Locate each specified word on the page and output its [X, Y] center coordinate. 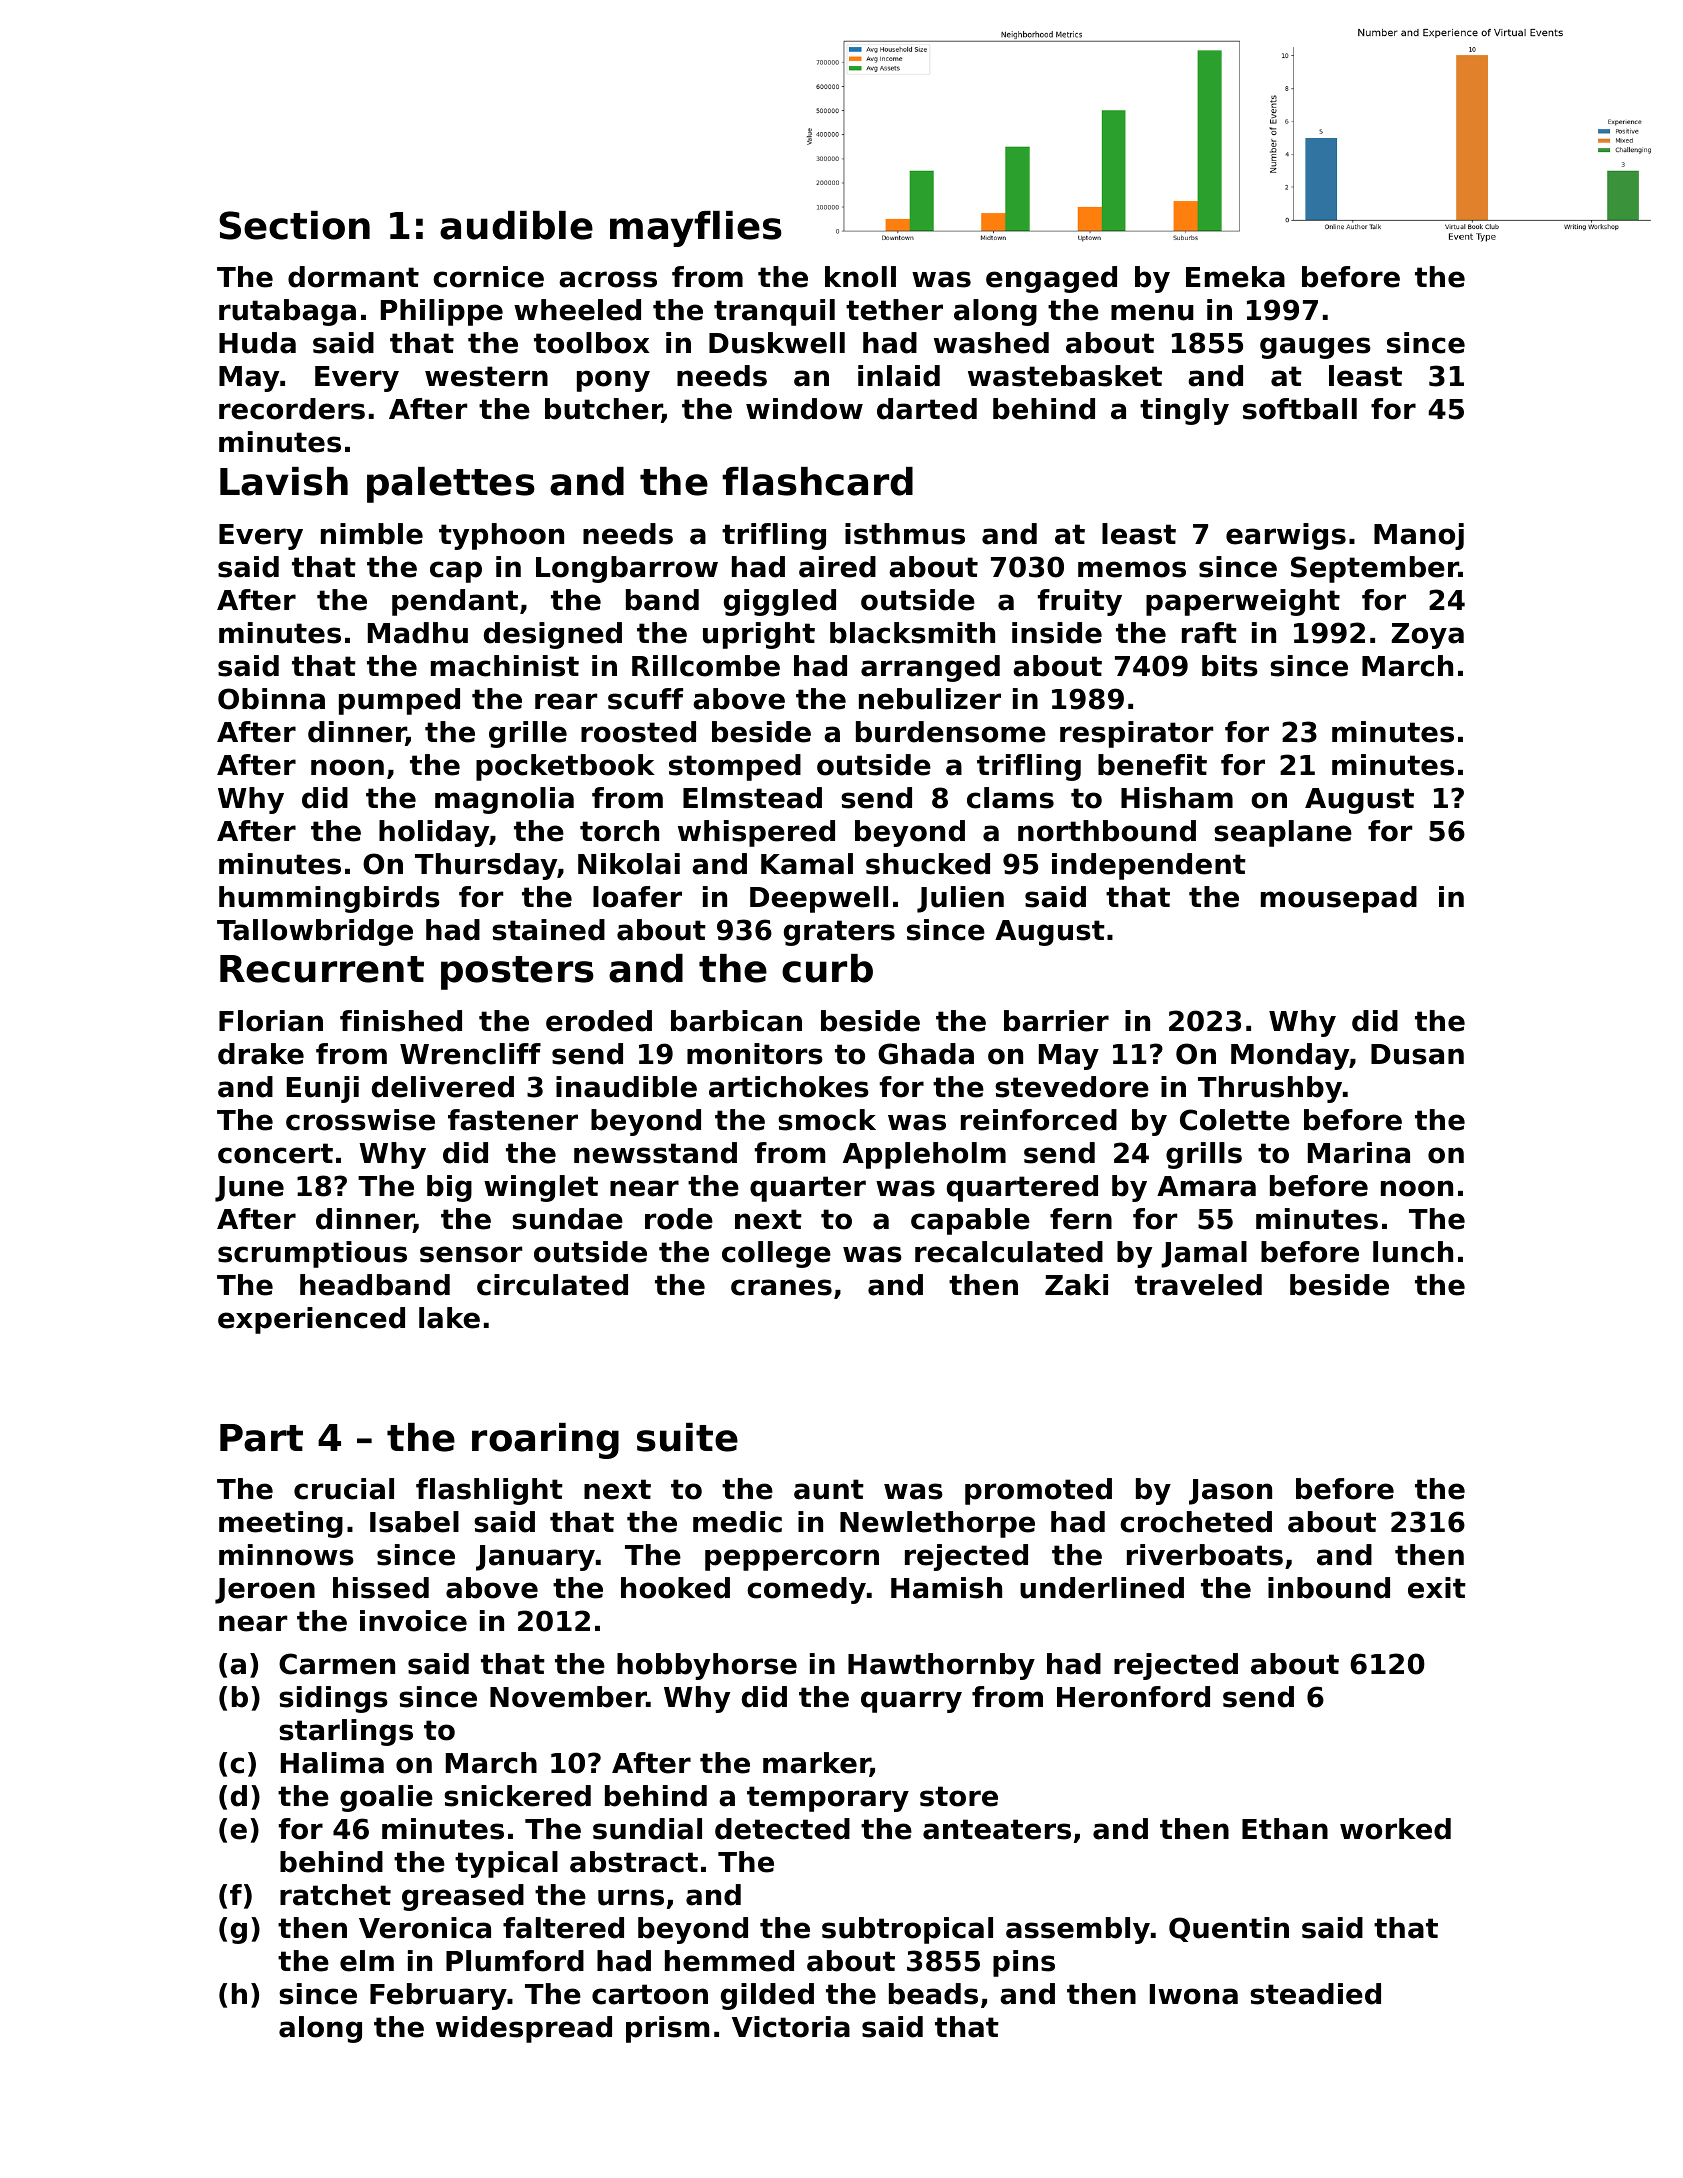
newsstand [655, 1153]
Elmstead [752, 798]
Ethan [1285, 1829]
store [959, 1796]
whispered [756, 833]
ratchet [335, 1895]
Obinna [271, 699]
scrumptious [312, 1254]
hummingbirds [329, 899]
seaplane [1283, 833]
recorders [292, 409]
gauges [1315, 348]
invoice [413, 1621]
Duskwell [777, 343]
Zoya [1427, 636]
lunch [1413, 1252]
